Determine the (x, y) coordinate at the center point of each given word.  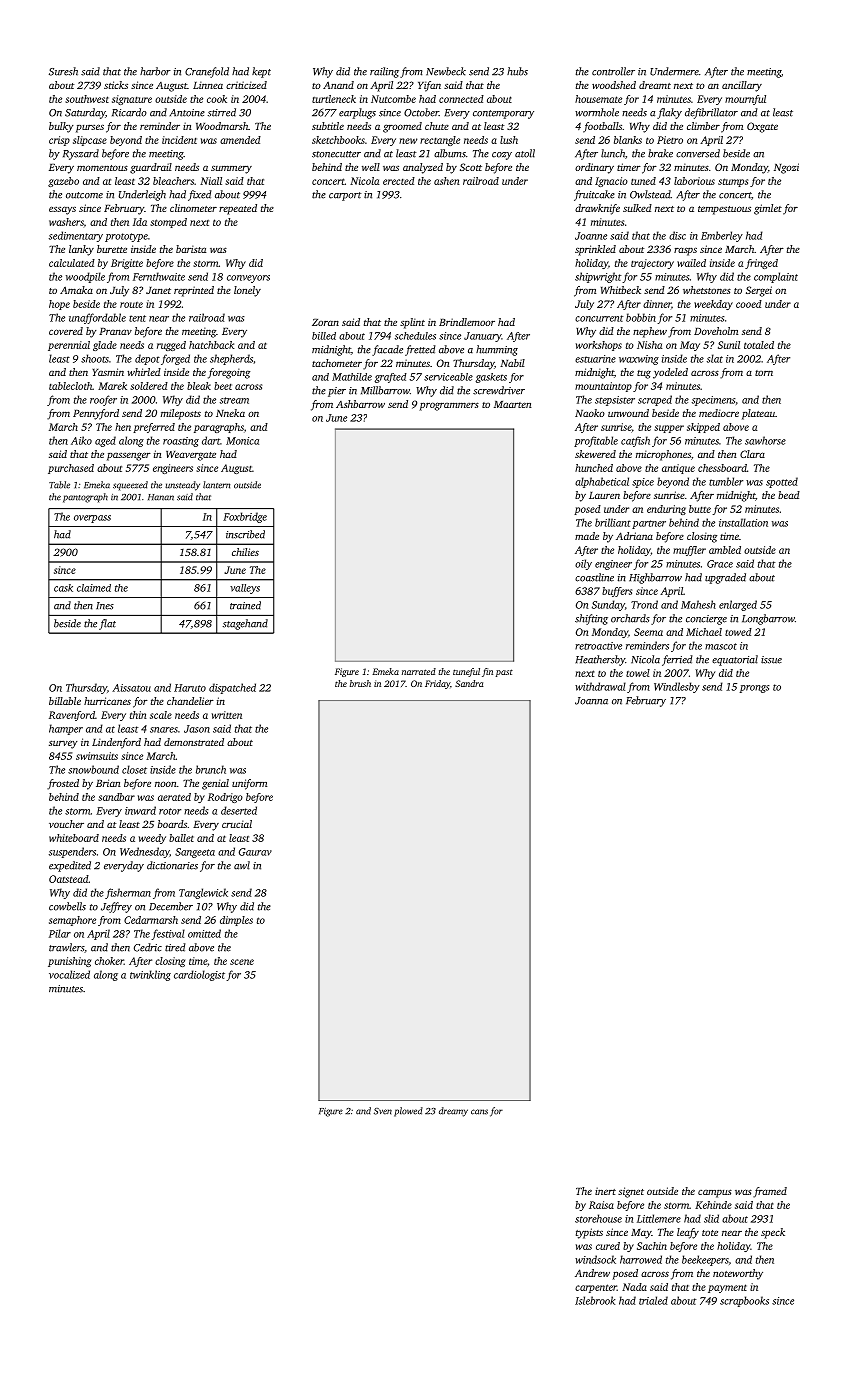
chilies (245, 552)
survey (63, 744)
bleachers (173, 181)
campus (715, 1193)
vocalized (69, 974)
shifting (591, 619)
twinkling (150, 975)
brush (360, 683)
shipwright (598, 277)
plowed (408, 1112)
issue (771, 660)
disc (677, 235)
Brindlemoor (467, 322)
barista (191, 249)
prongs (755, 689)
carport (345, 196)
